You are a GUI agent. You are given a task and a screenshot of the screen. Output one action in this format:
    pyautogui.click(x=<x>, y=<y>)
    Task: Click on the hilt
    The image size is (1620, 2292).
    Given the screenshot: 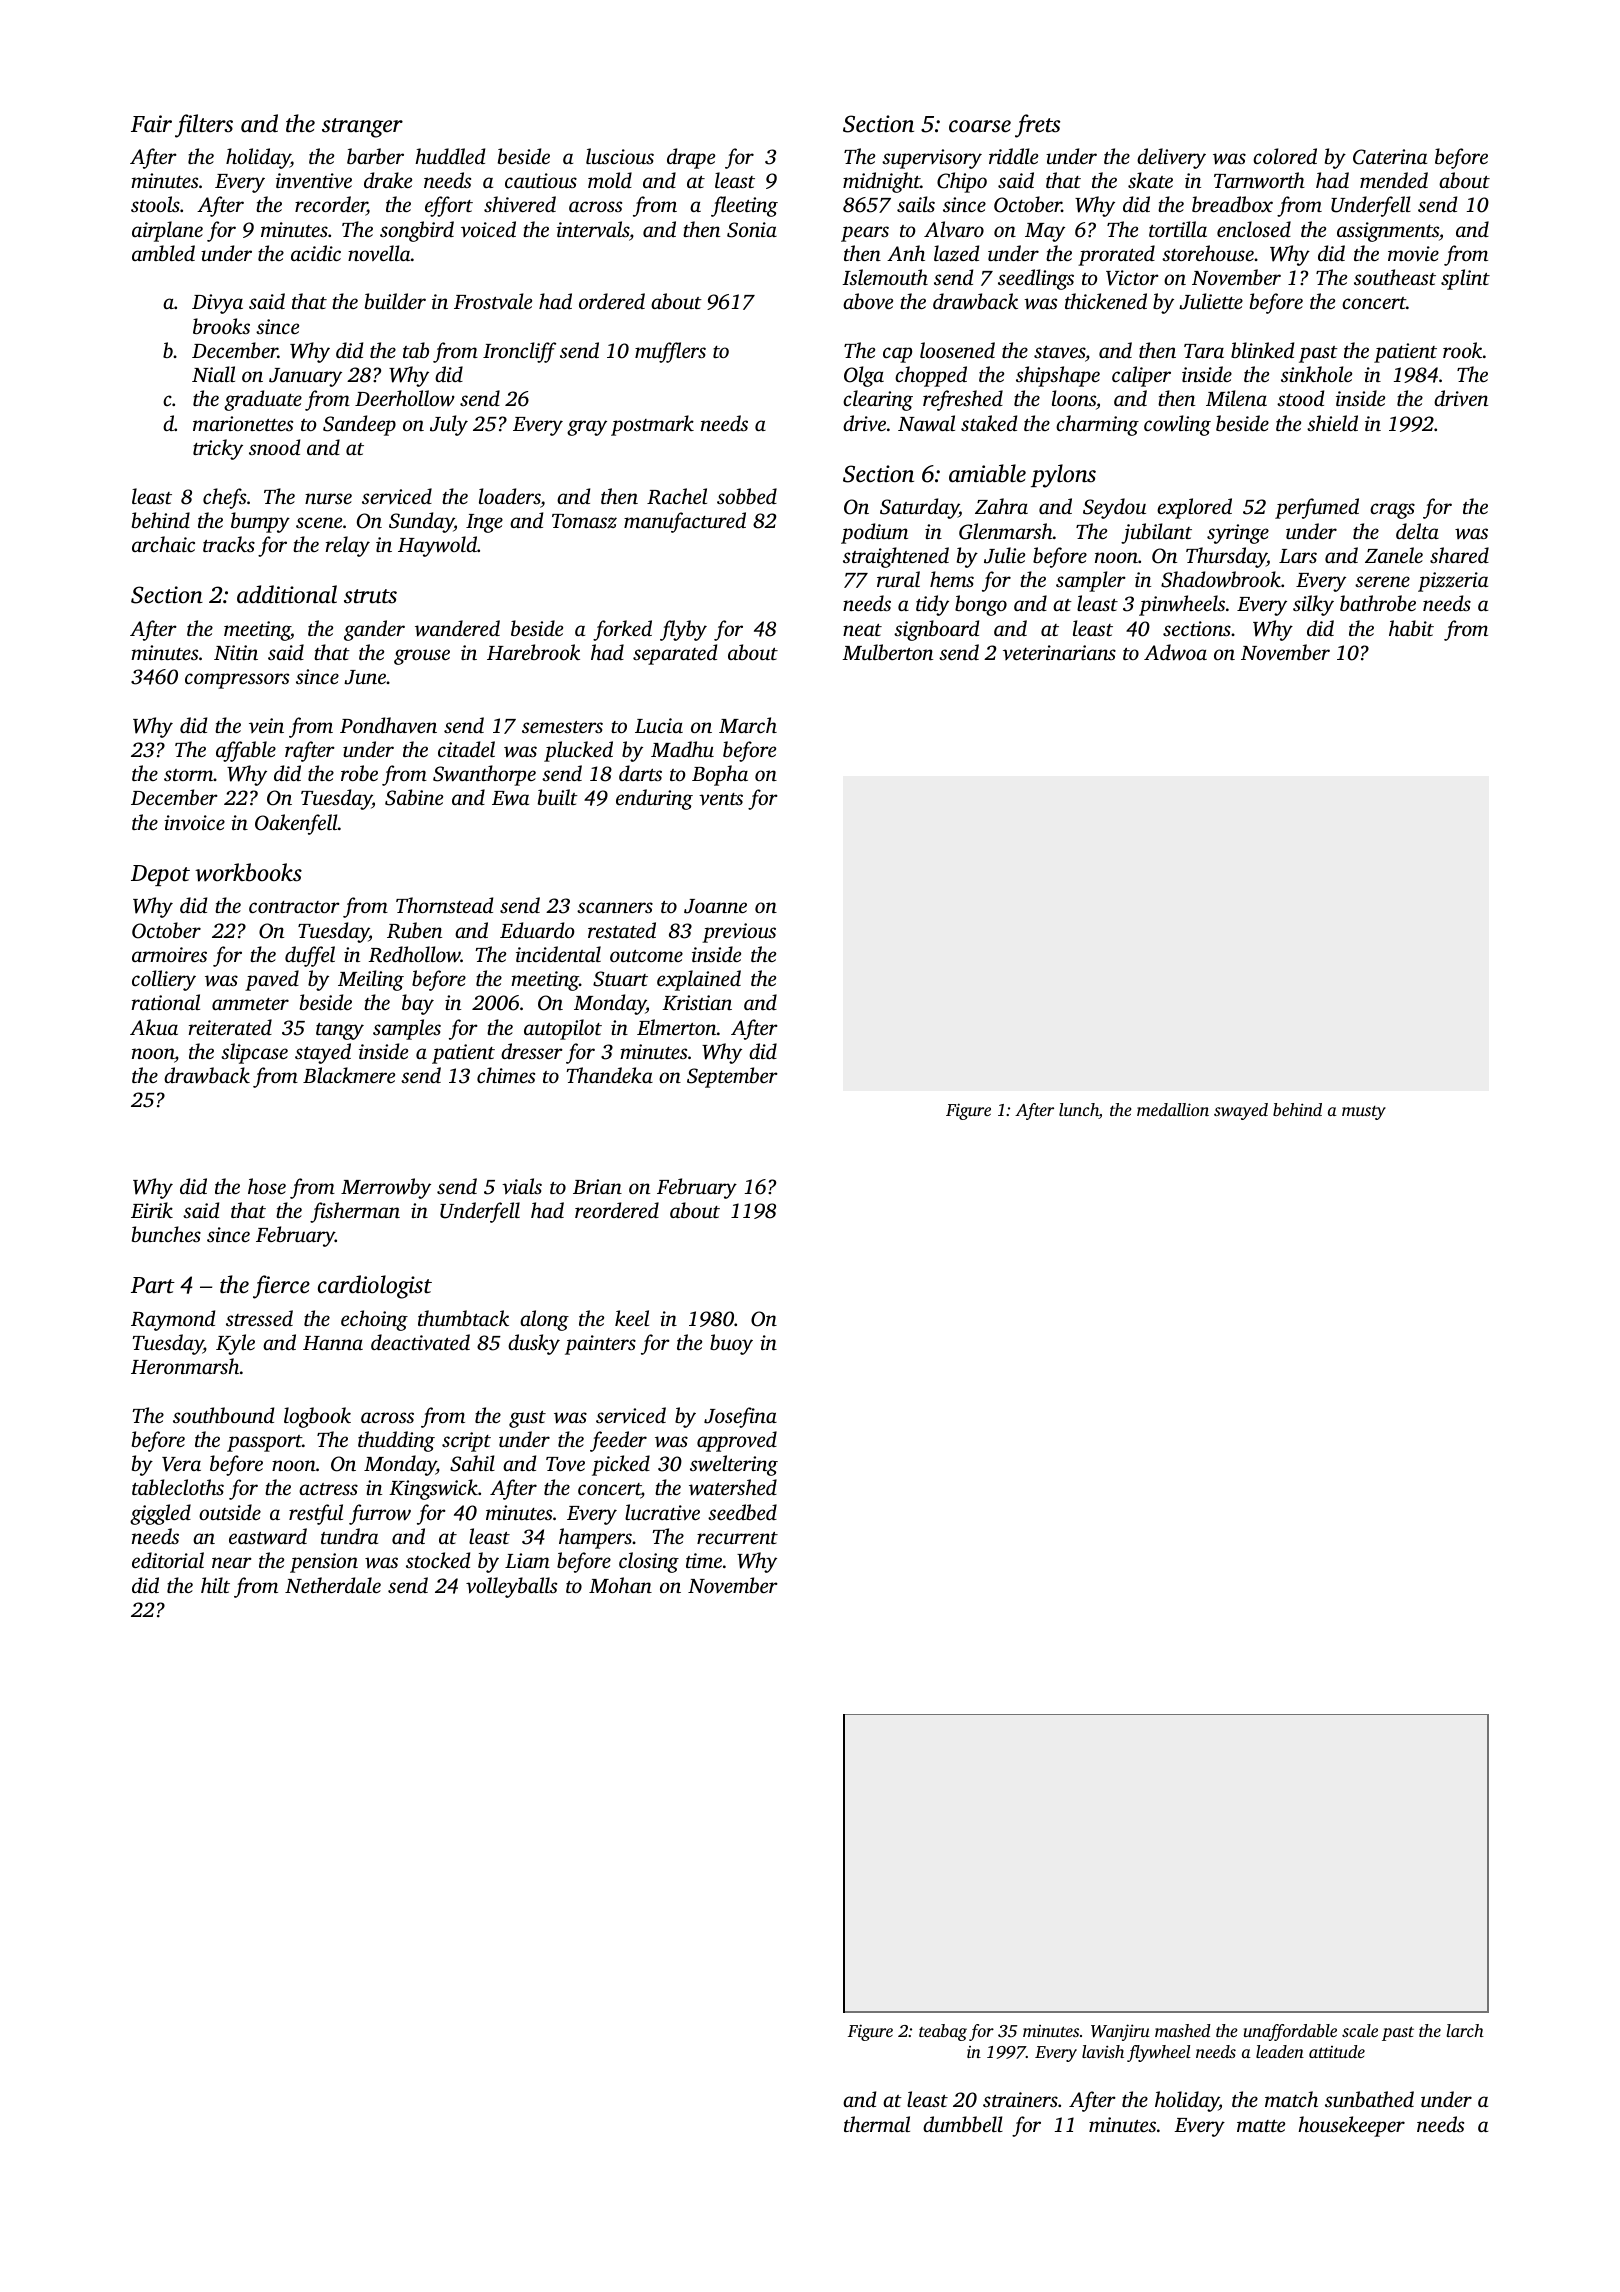 What is the action you would take?
    pyautogui.click(x=215, y=1585)
